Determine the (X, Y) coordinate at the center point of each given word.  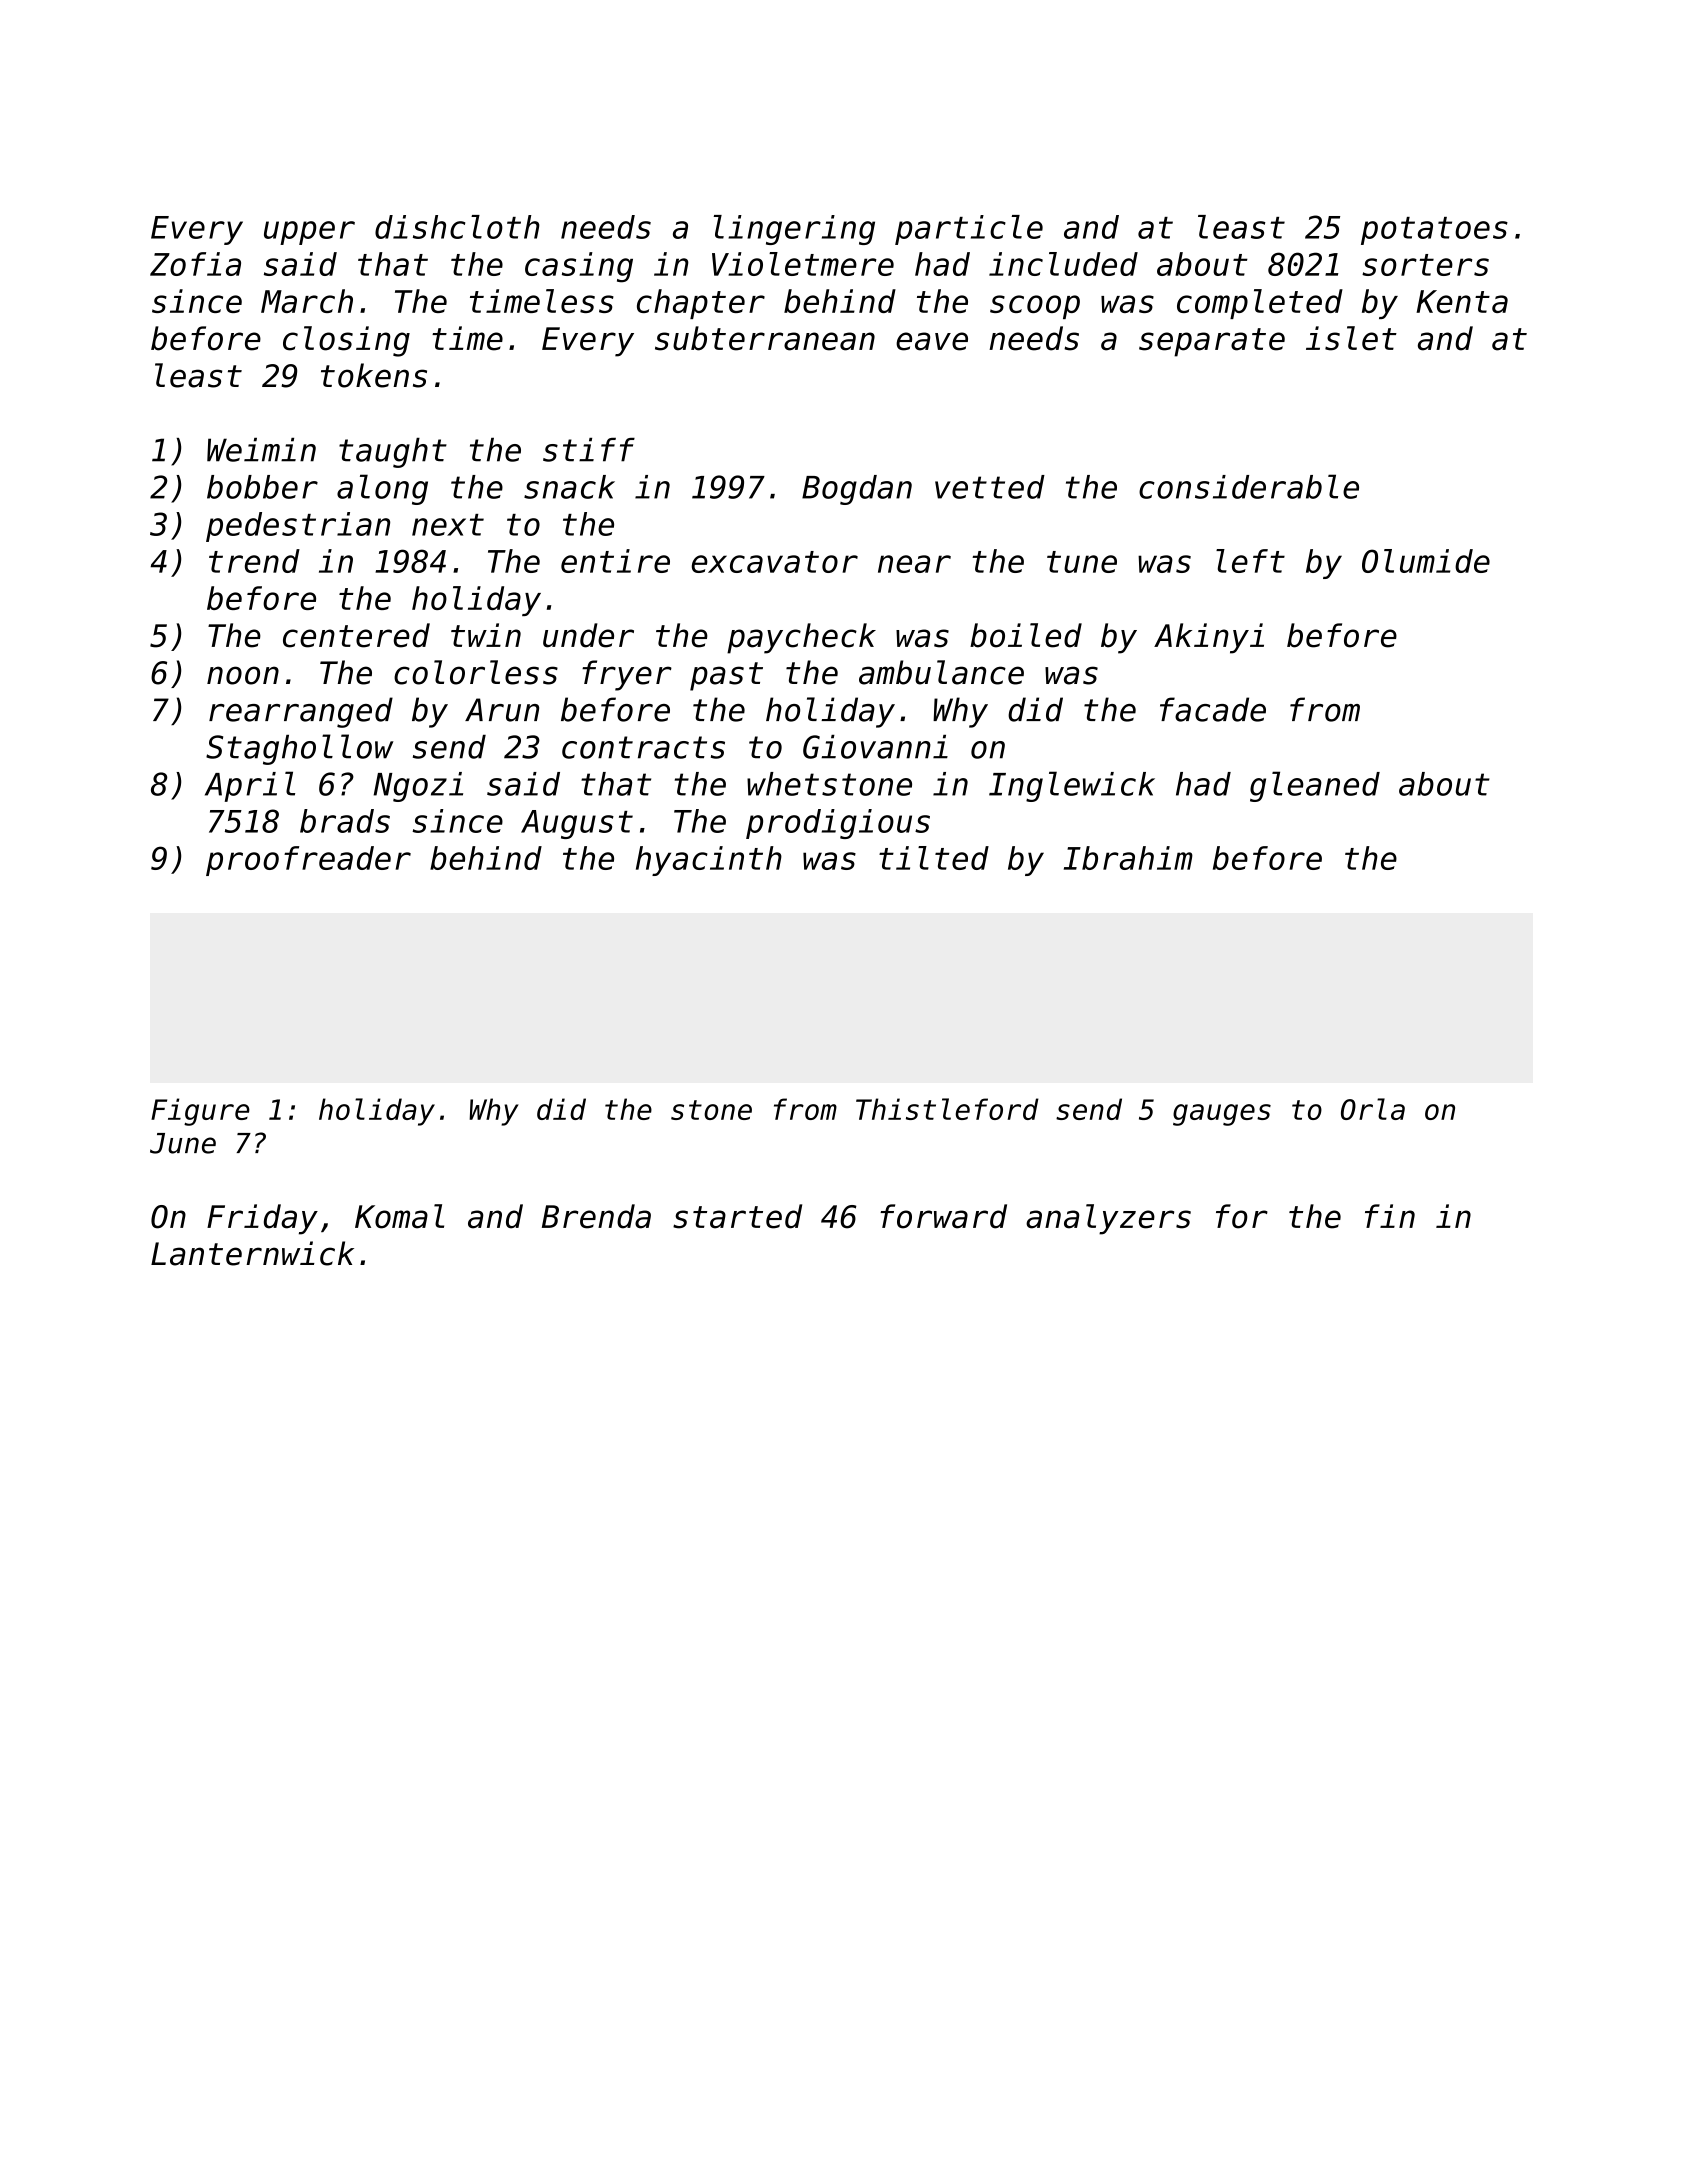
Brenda (596, 1216)
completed (1260, 304)
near (914, 564)
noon (243, 675)
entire (615, 561)
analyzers (1108, 1219)
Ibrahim (1128, 858)
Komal (399, 1216)
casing (579, 267)
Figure (200, 1112)
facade (1213, 709)
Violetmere (803, 264)
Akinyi (1209, 638)
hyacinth (709, 861)
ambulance (941, 672)
